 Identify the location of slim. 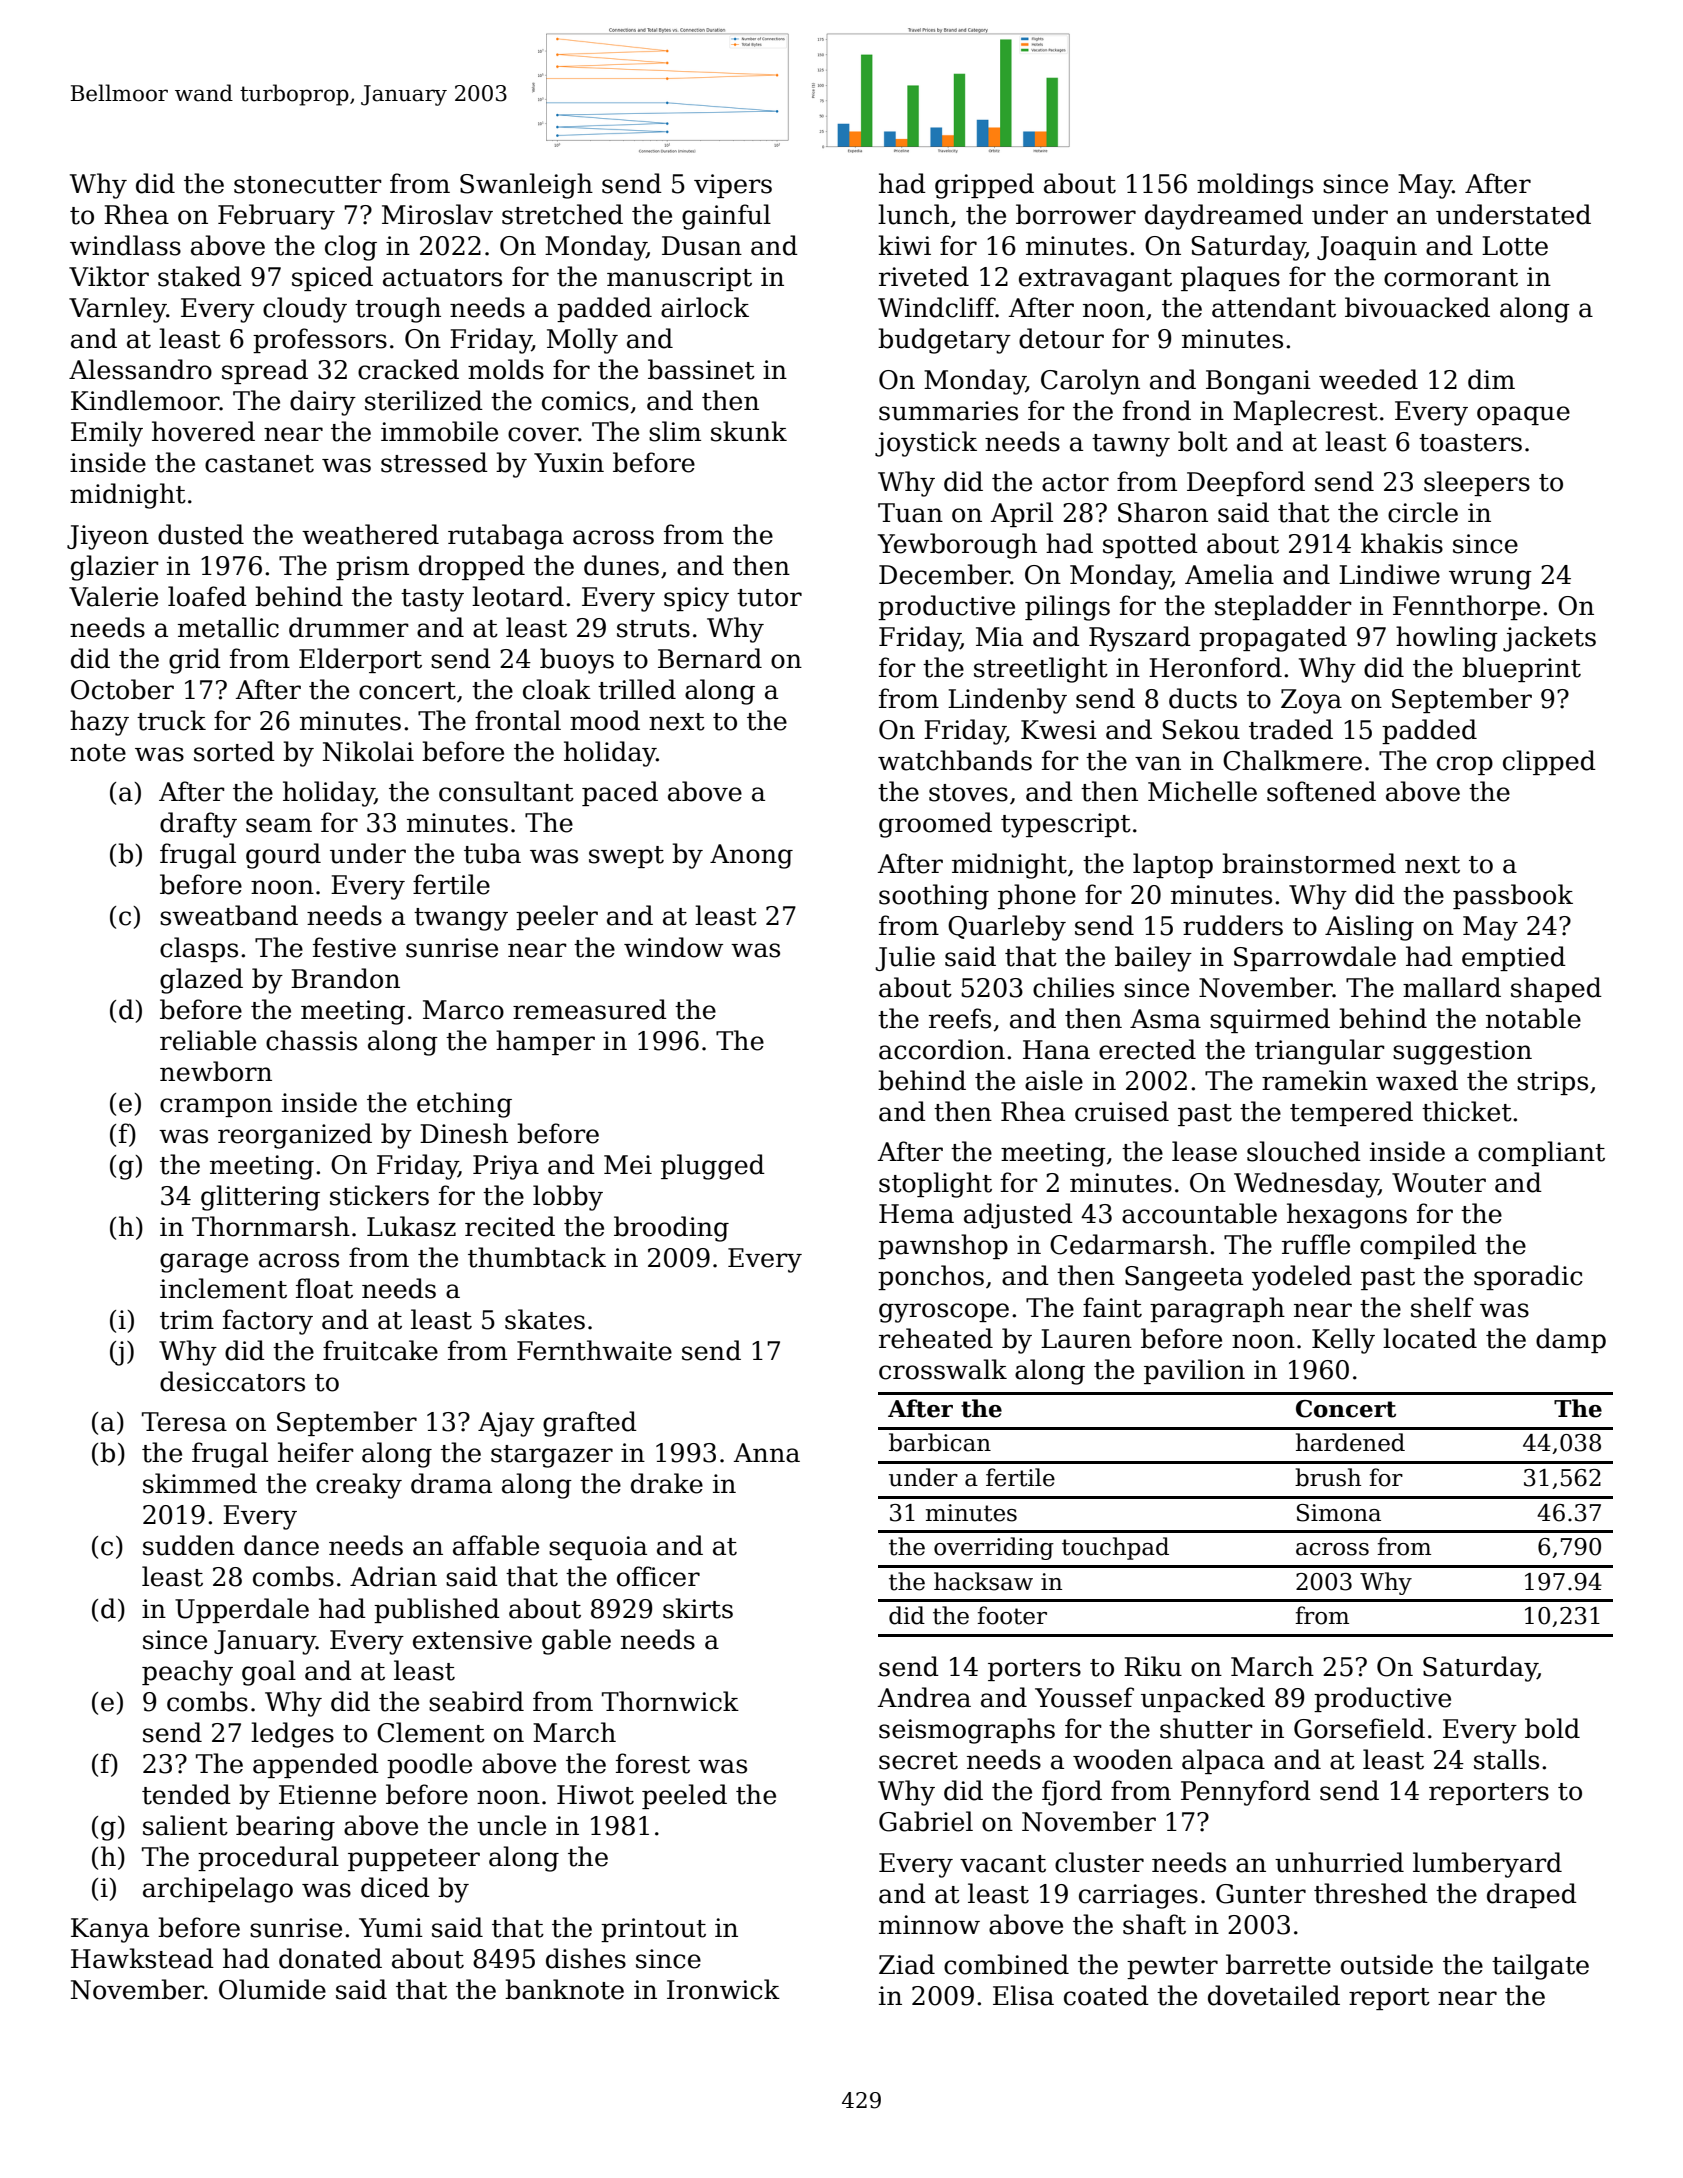
(675, 431).
